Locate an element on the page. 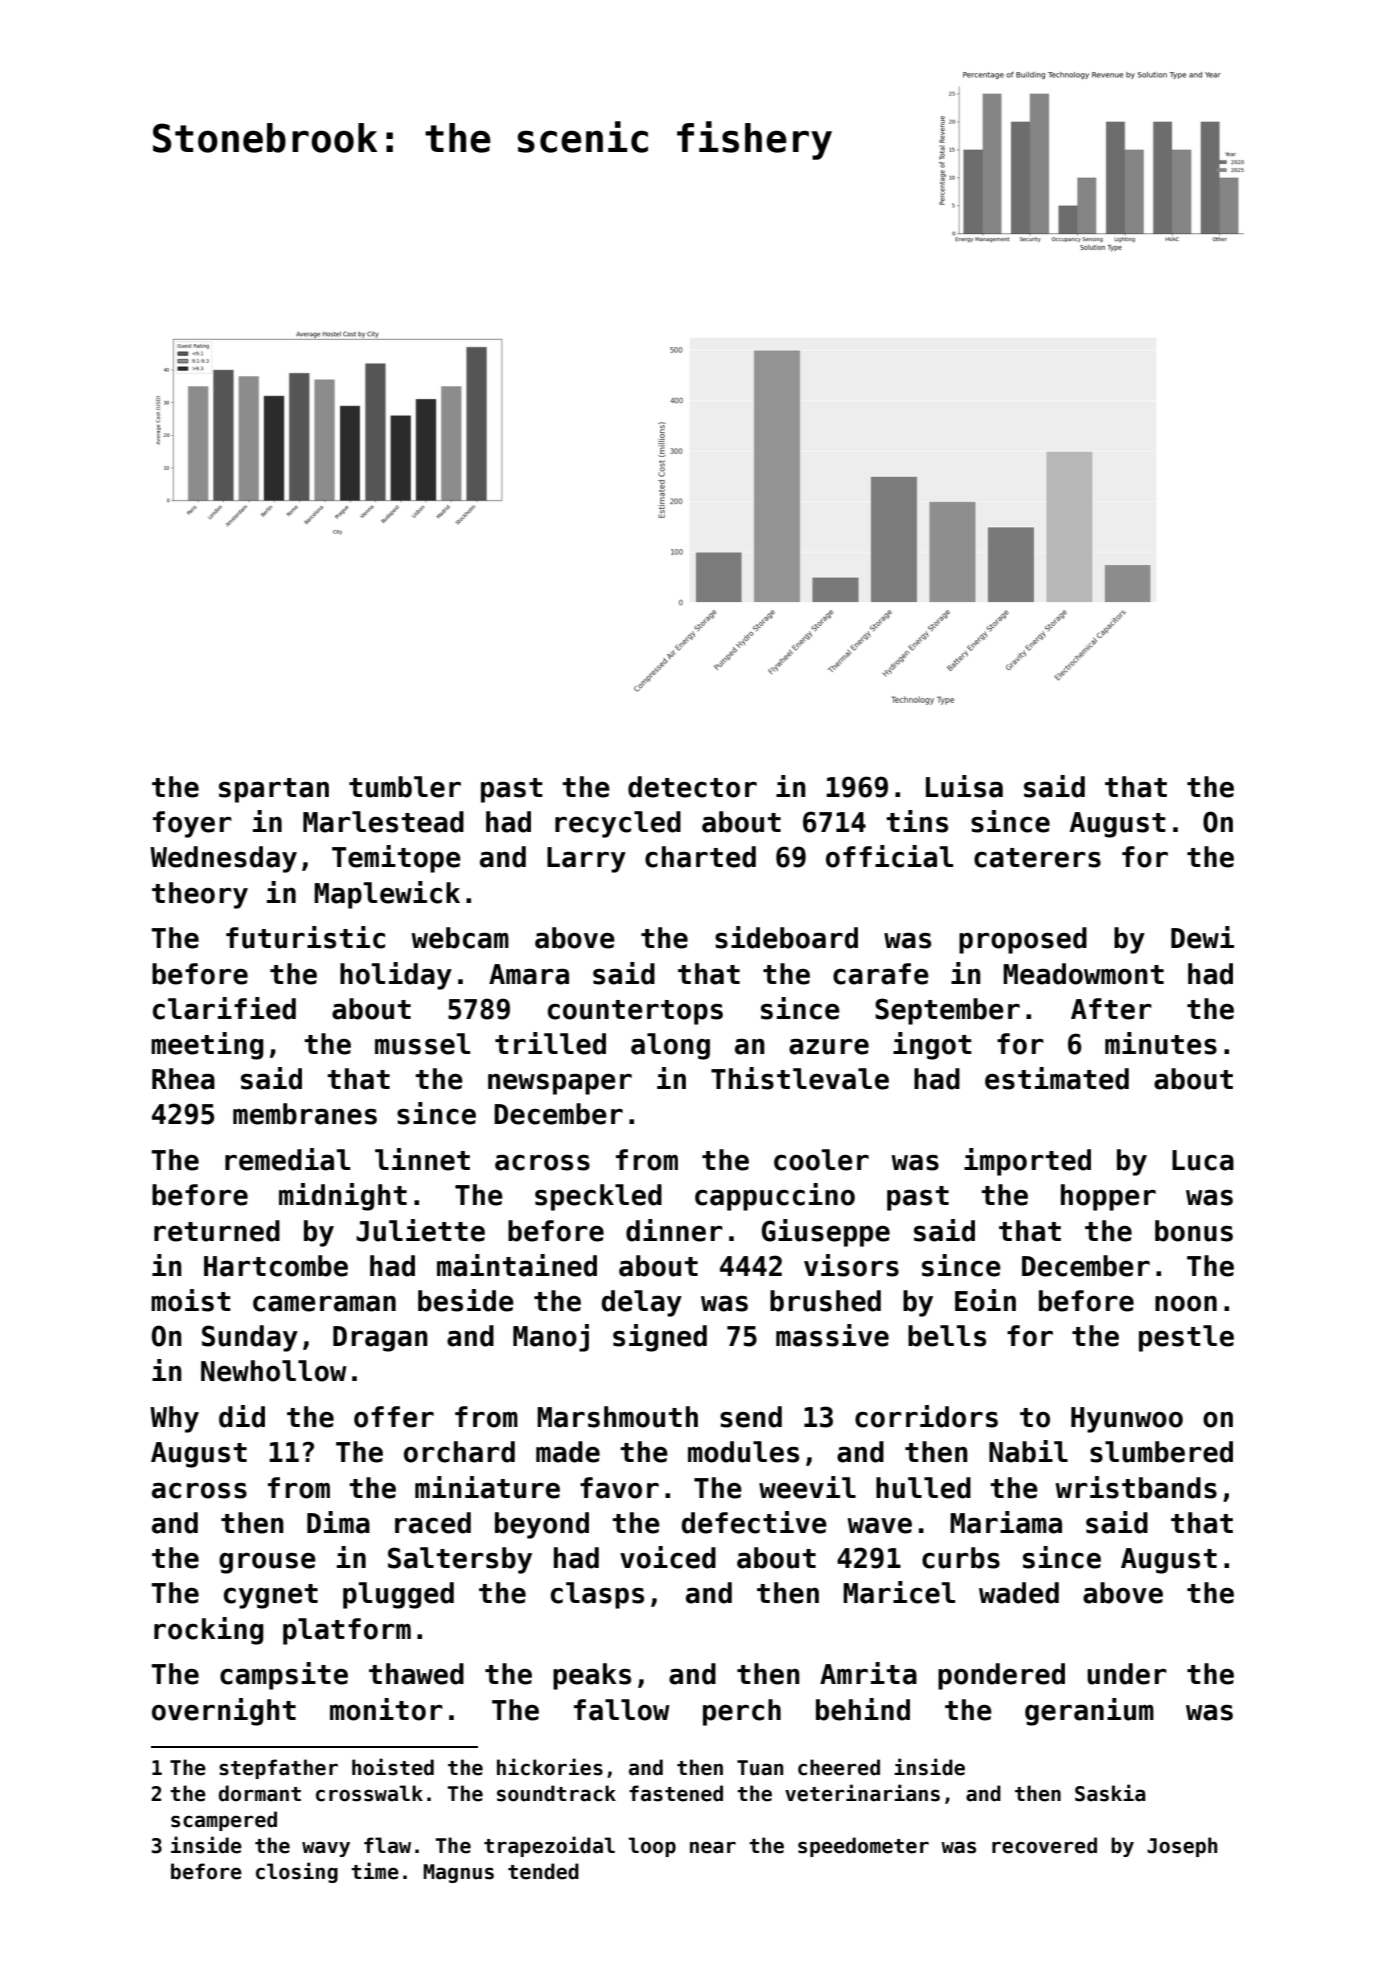 The height and width of the document is (1969, 1386). remedial is located at coordinates (287, 1159).
